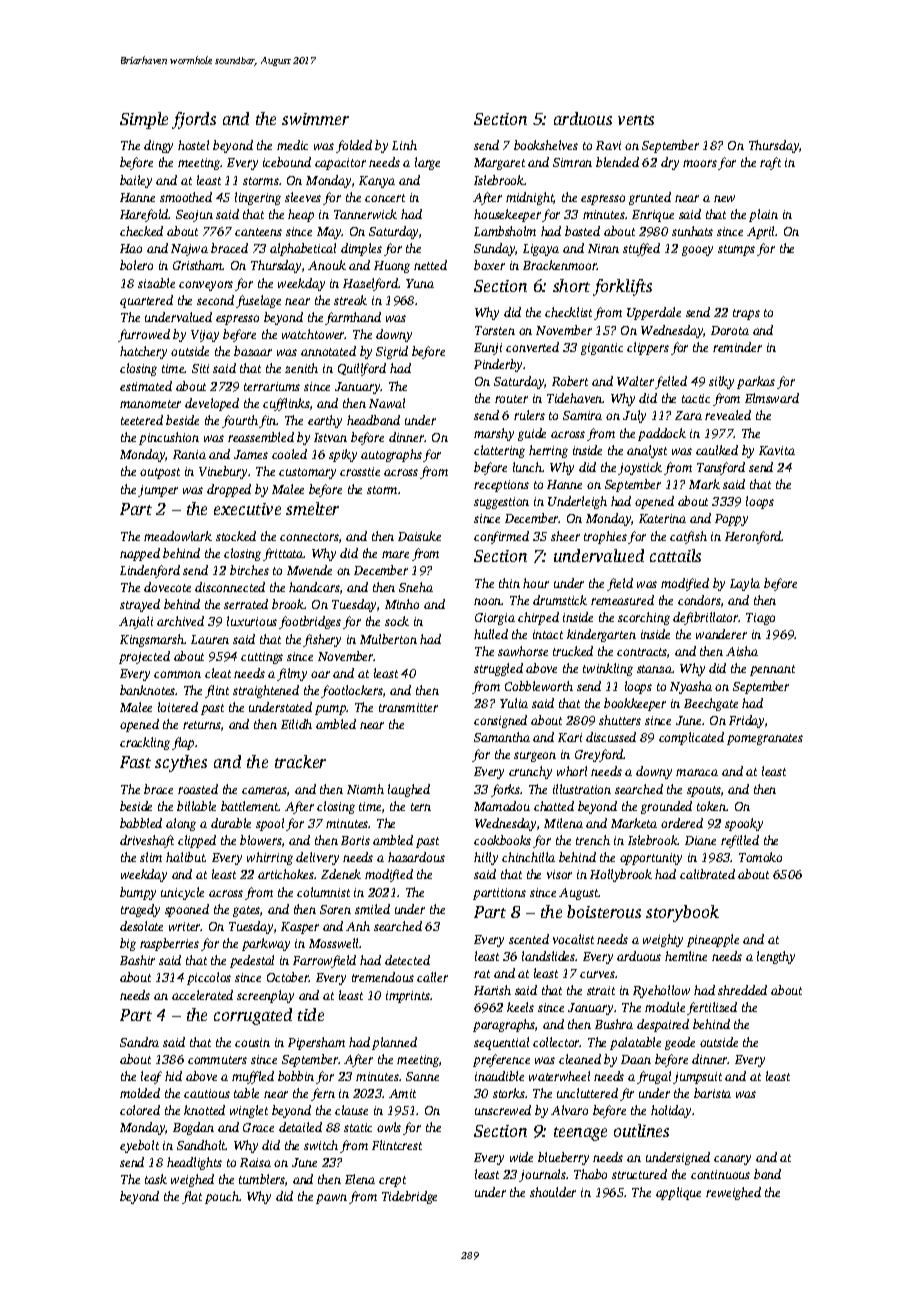 The width and height of the screenshot is (924, 1308). What do you see at coordinates (504, 1025) in the screenshot?
I see `paragraphs` at bounding box center [504, 1025].
